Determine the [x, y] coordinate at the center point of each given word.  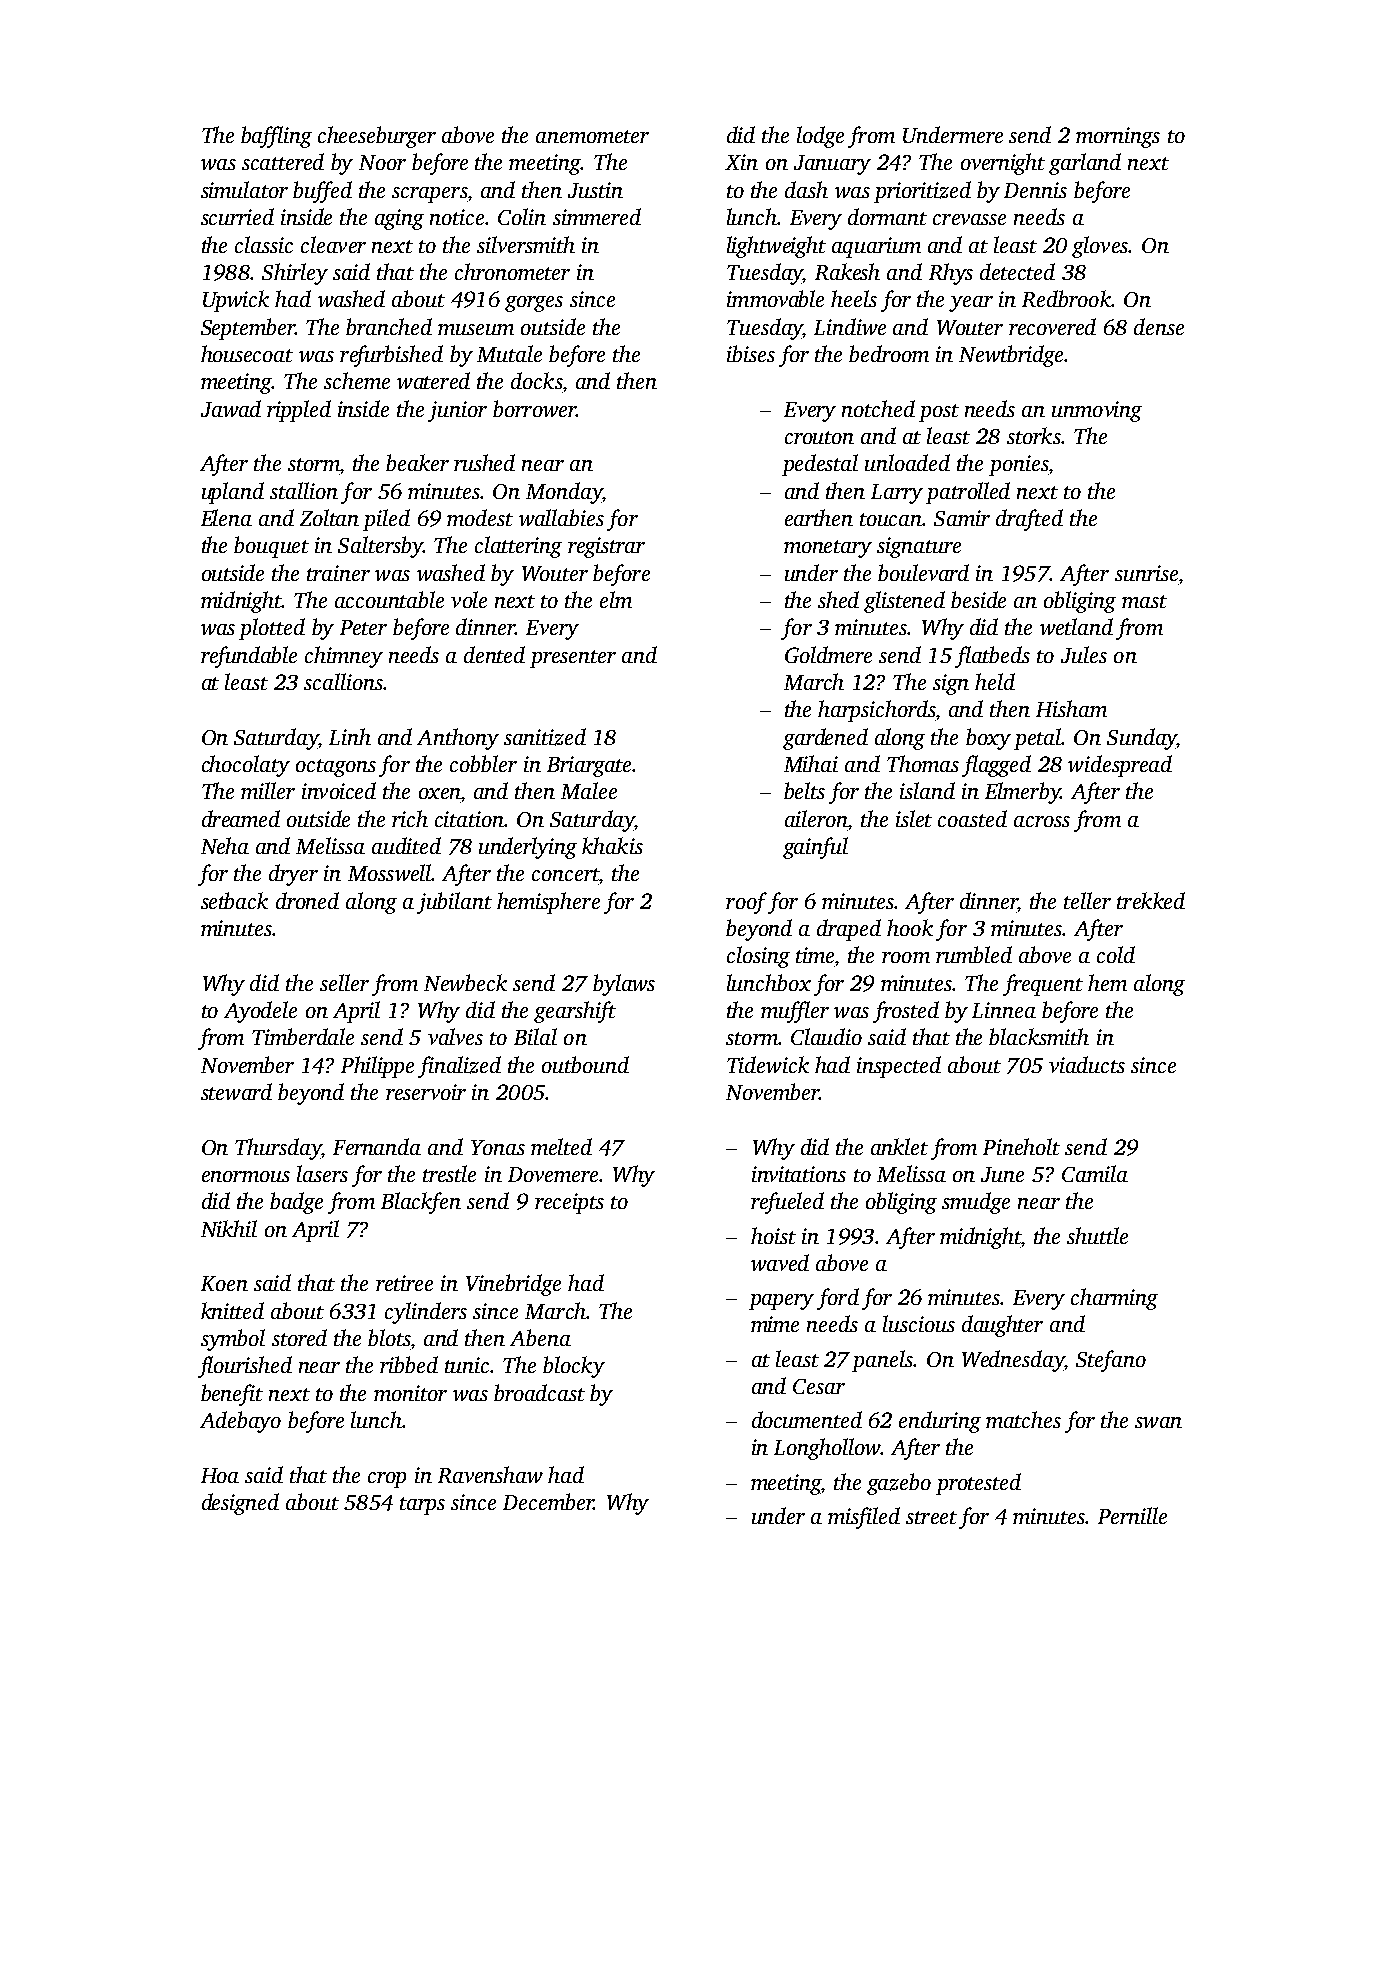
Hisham [1071, 708]
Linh [350, 736]
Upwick [236, 301]
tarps [422, 1506]
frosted [906, 1012]
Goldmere [828, 654]
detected [1017, 271]
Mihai [811, 763]
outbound [585, 1064]
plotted [272, 629]
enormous [246, 1176]
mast [1144, 601]
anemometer [592, 136]
